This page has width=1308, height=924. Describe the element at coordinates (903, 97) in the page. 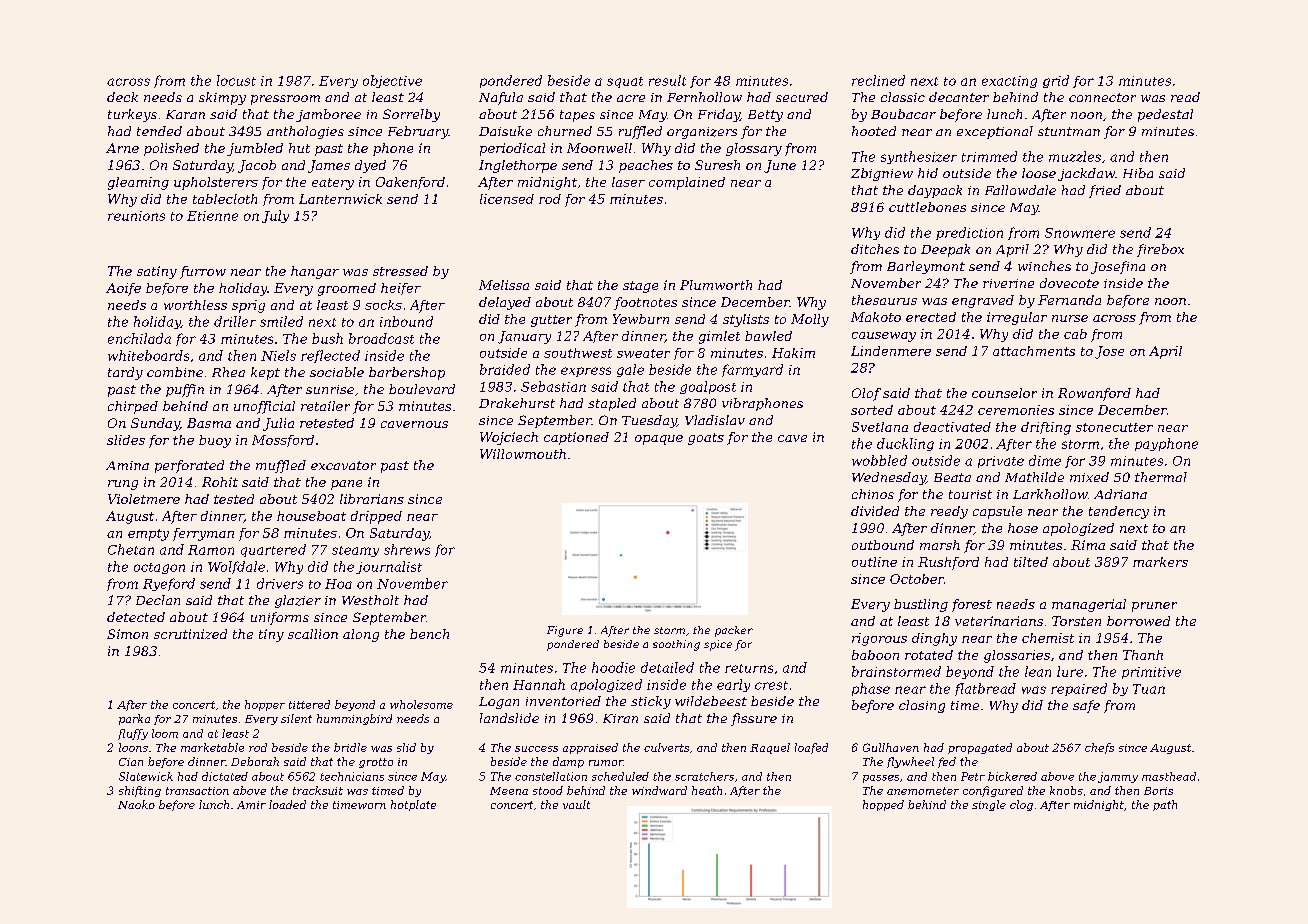

I see `classic` at that location.
